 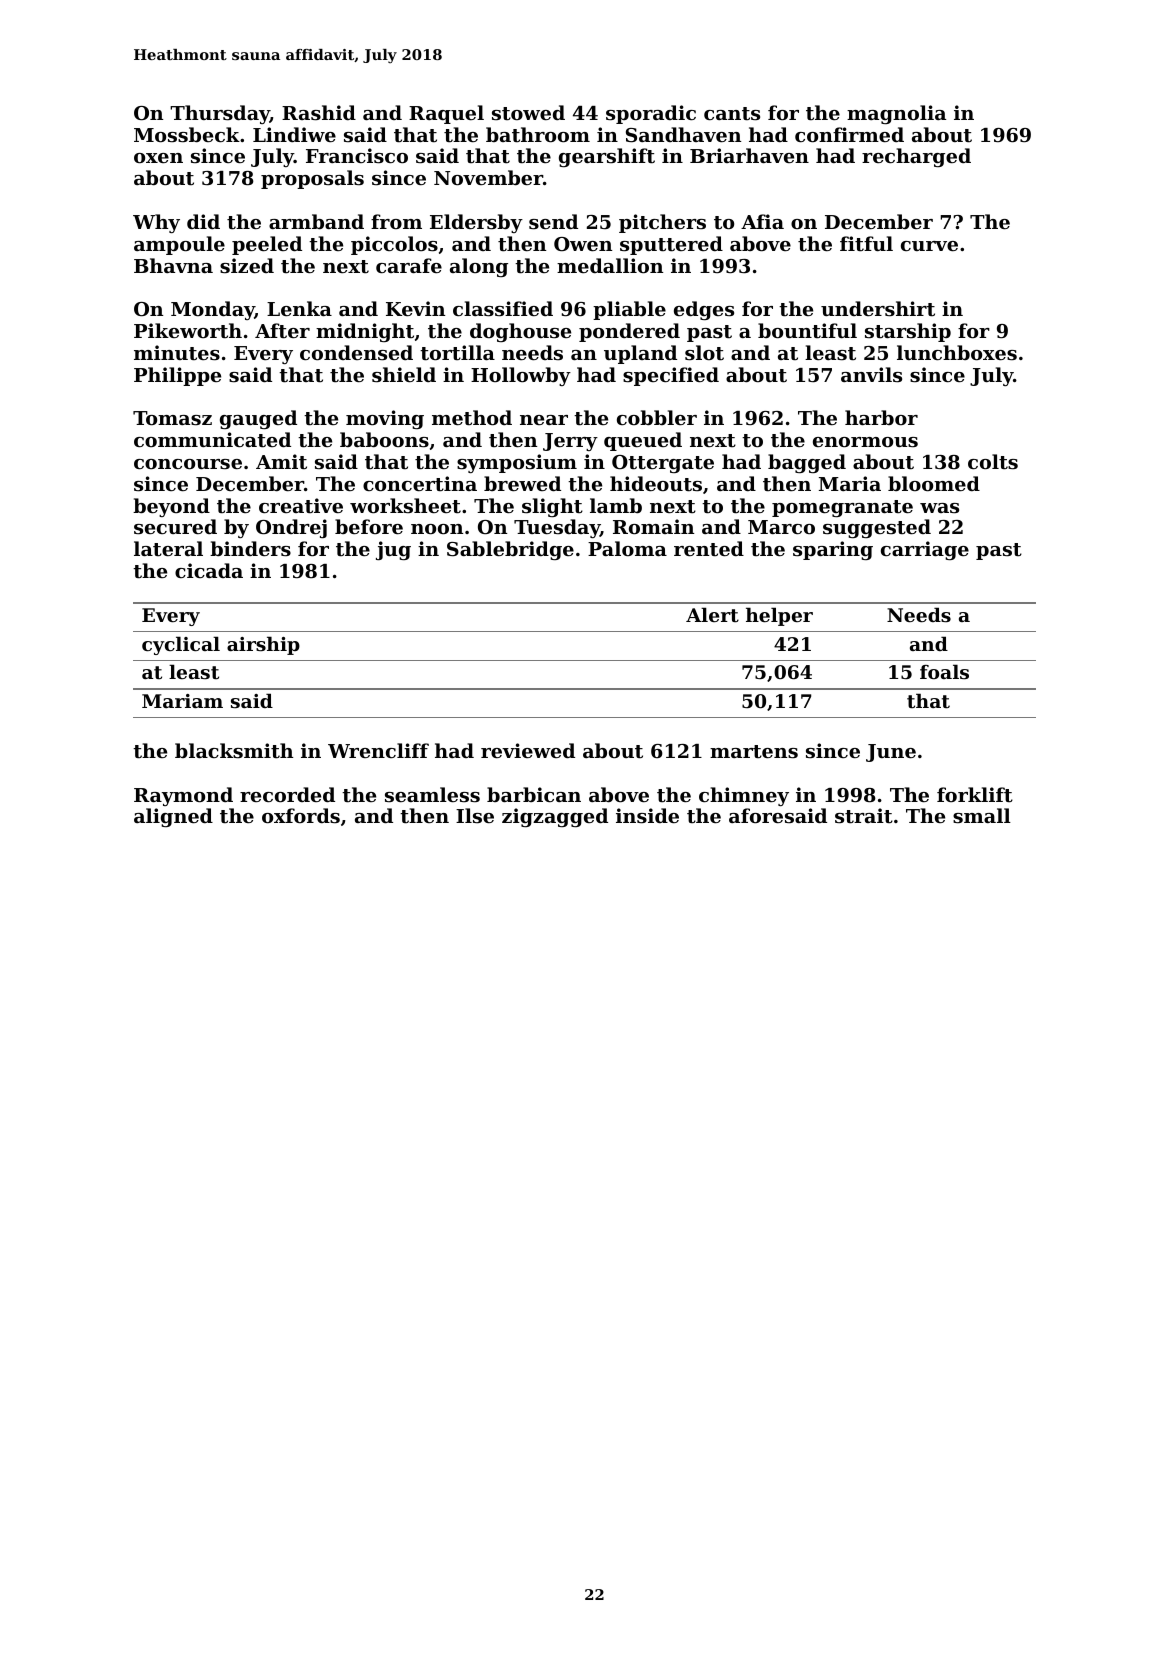 What do you see at coordinates (849, 134) in the image?
I see `confirmed` at bounding box center [849, 134].
